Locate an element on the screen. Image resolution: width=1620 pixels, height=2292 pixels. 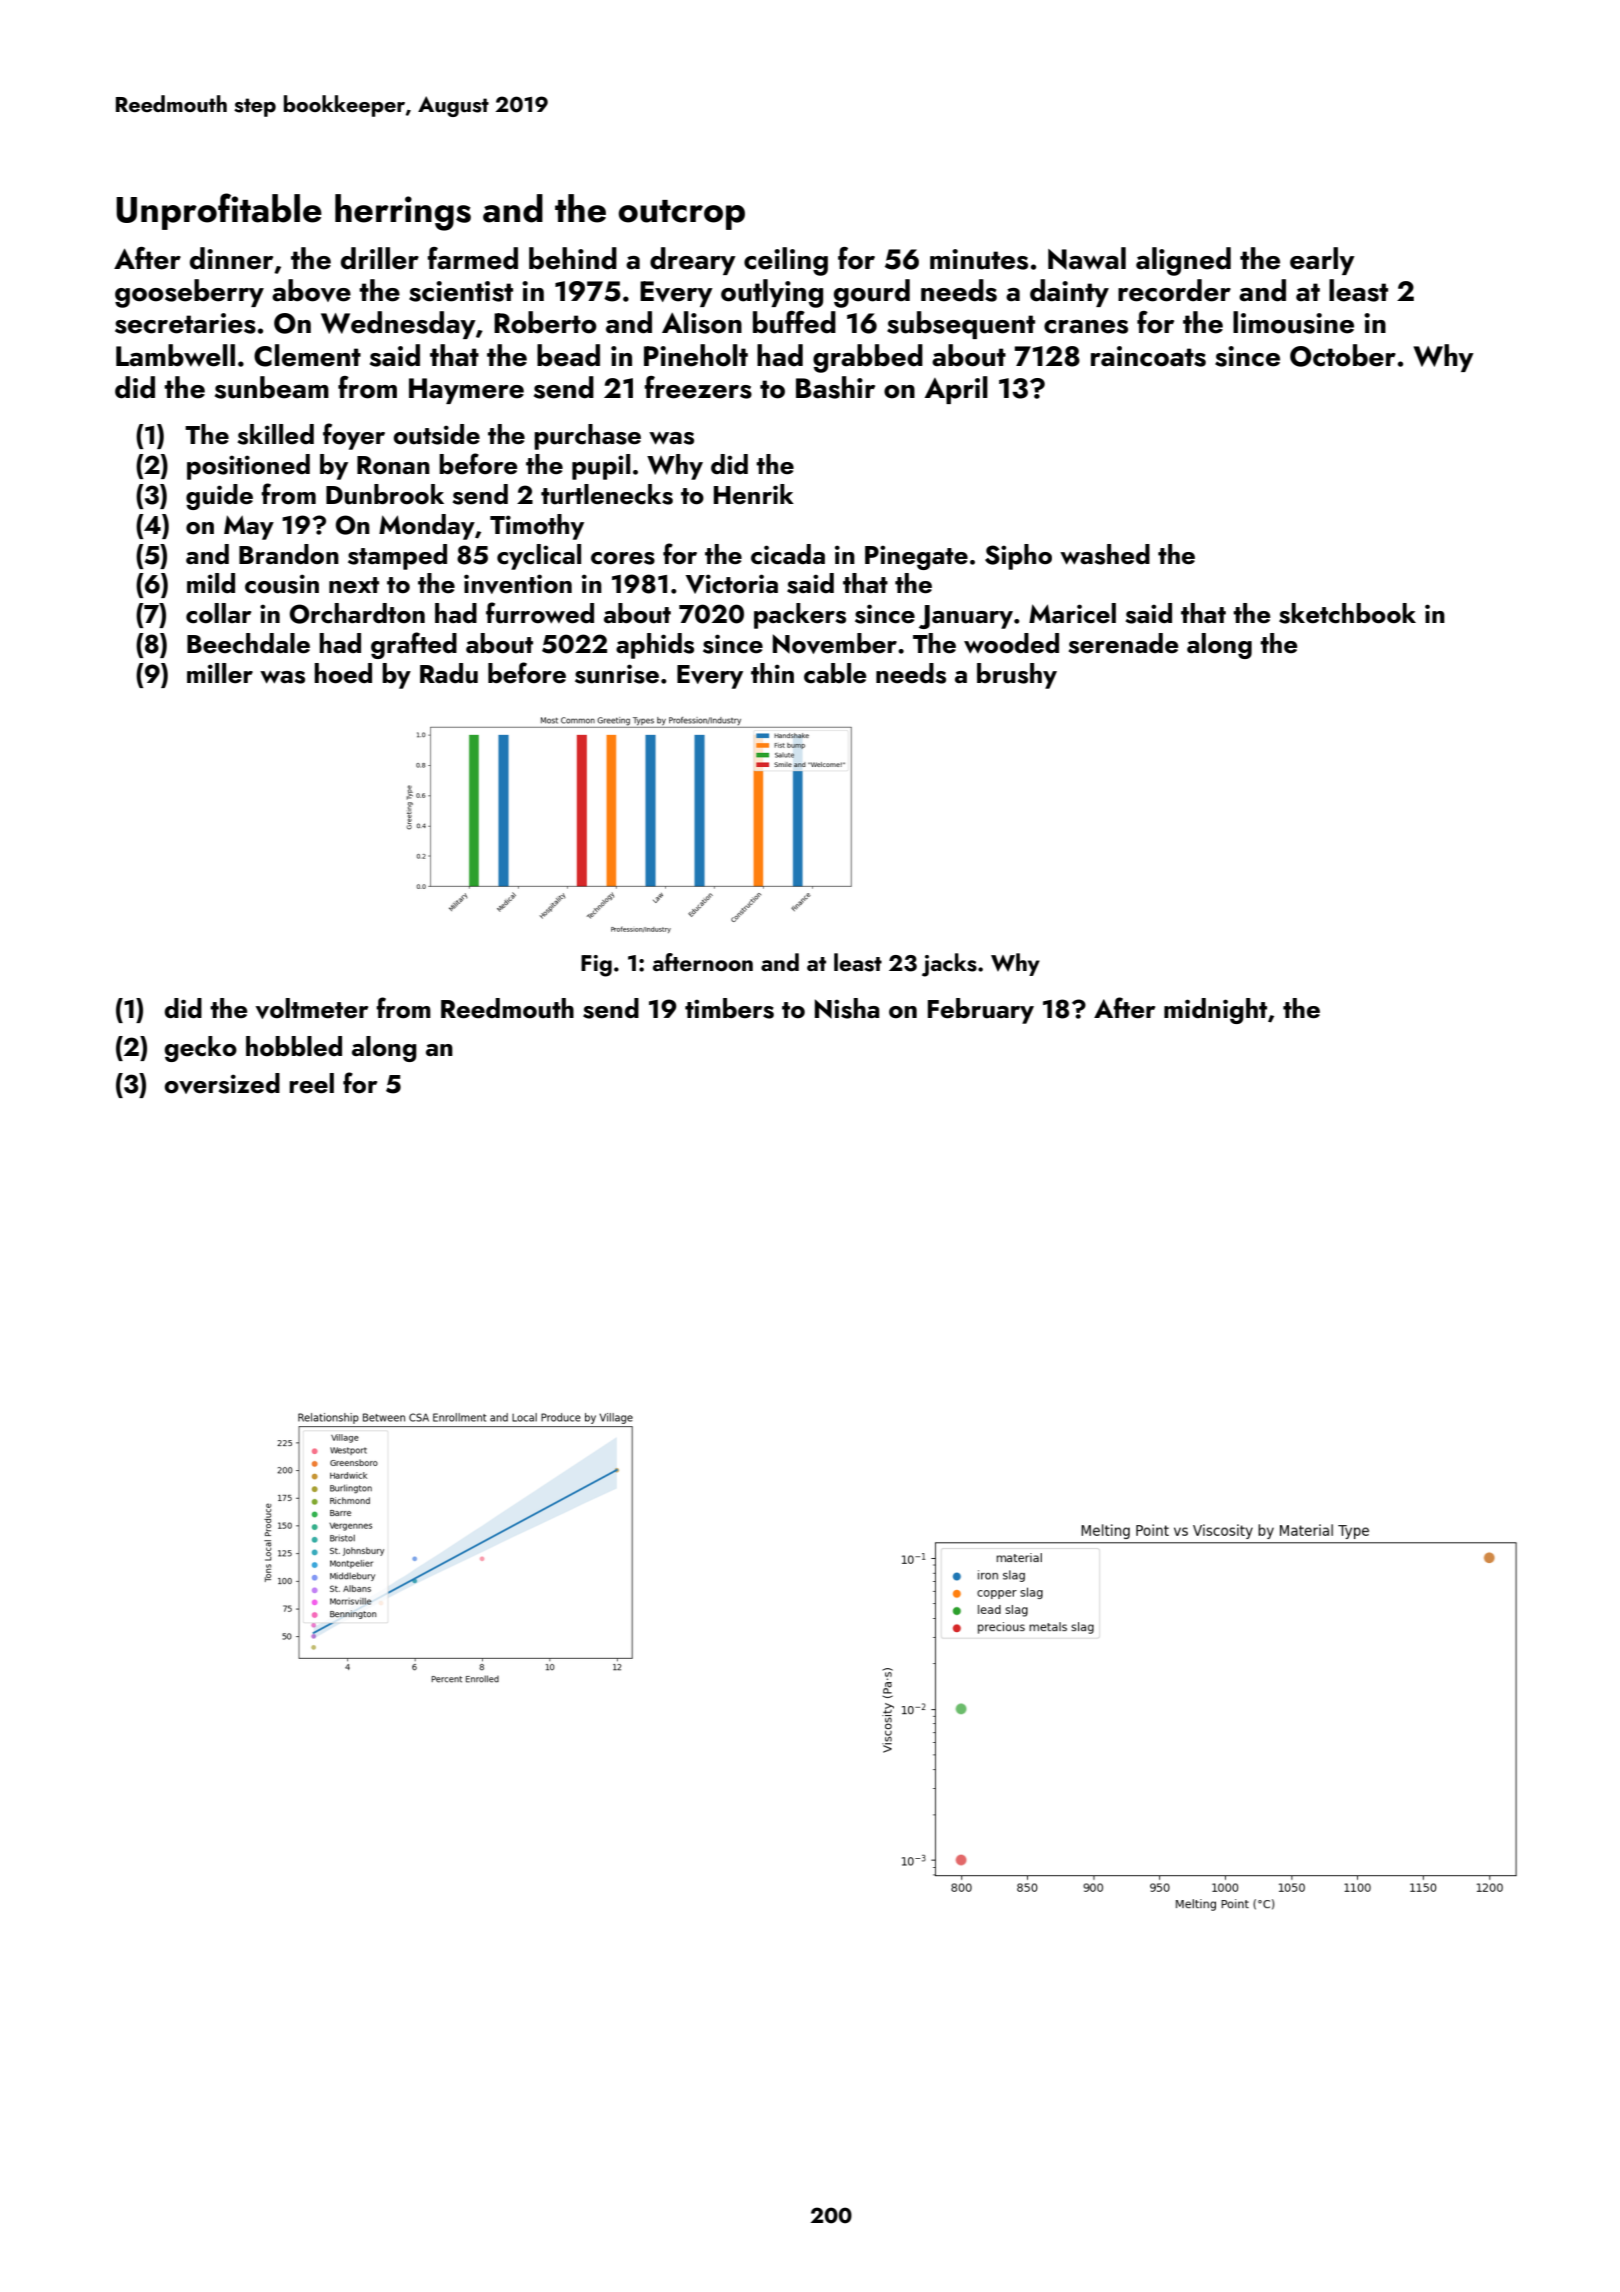
mild is located at coordinates (211, 583).
